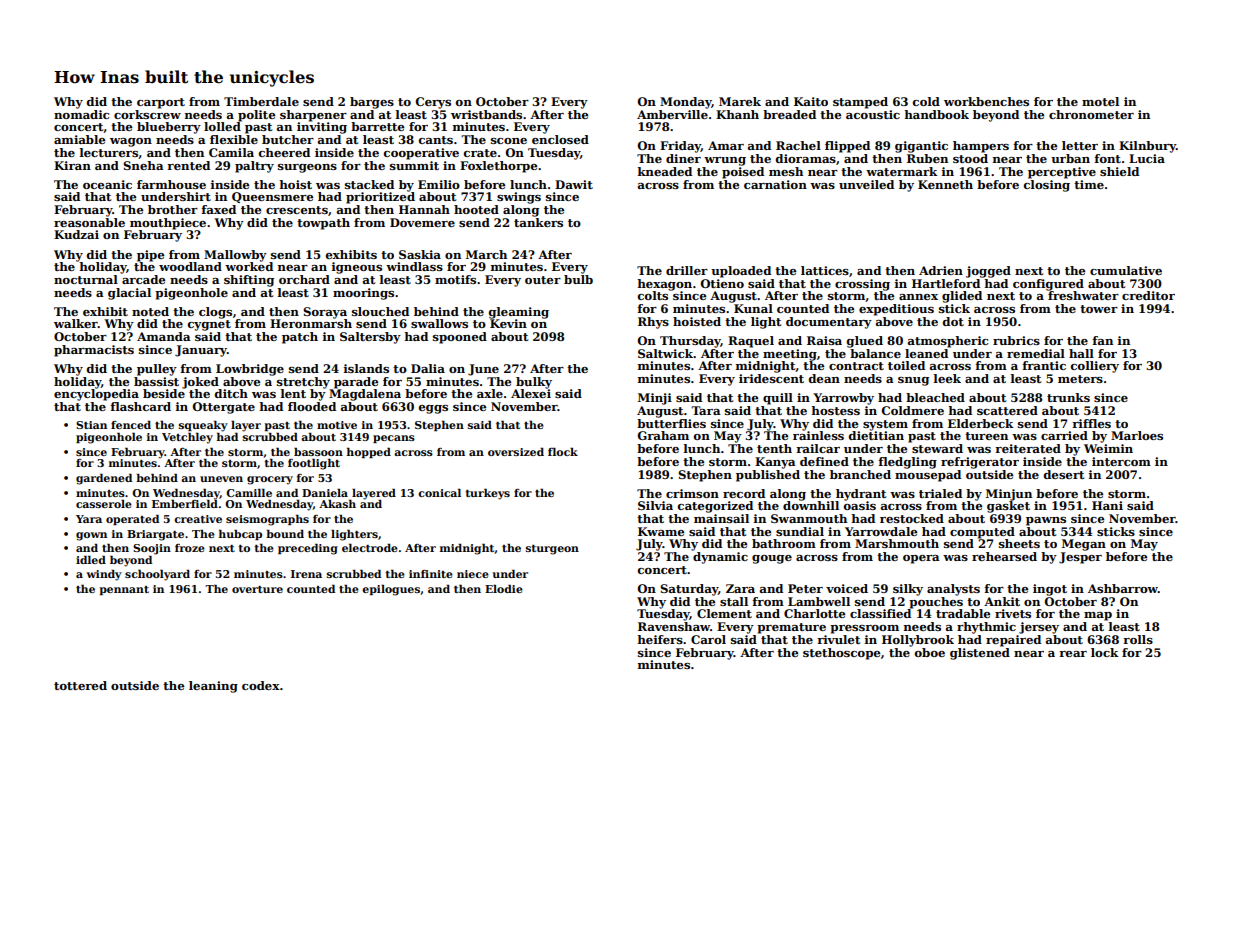 The height and width of the image is (952, 1233). What do you see at coordinates (1137, 435) in the image?
I see `Marloes` at bounding box center [1137, 435].
